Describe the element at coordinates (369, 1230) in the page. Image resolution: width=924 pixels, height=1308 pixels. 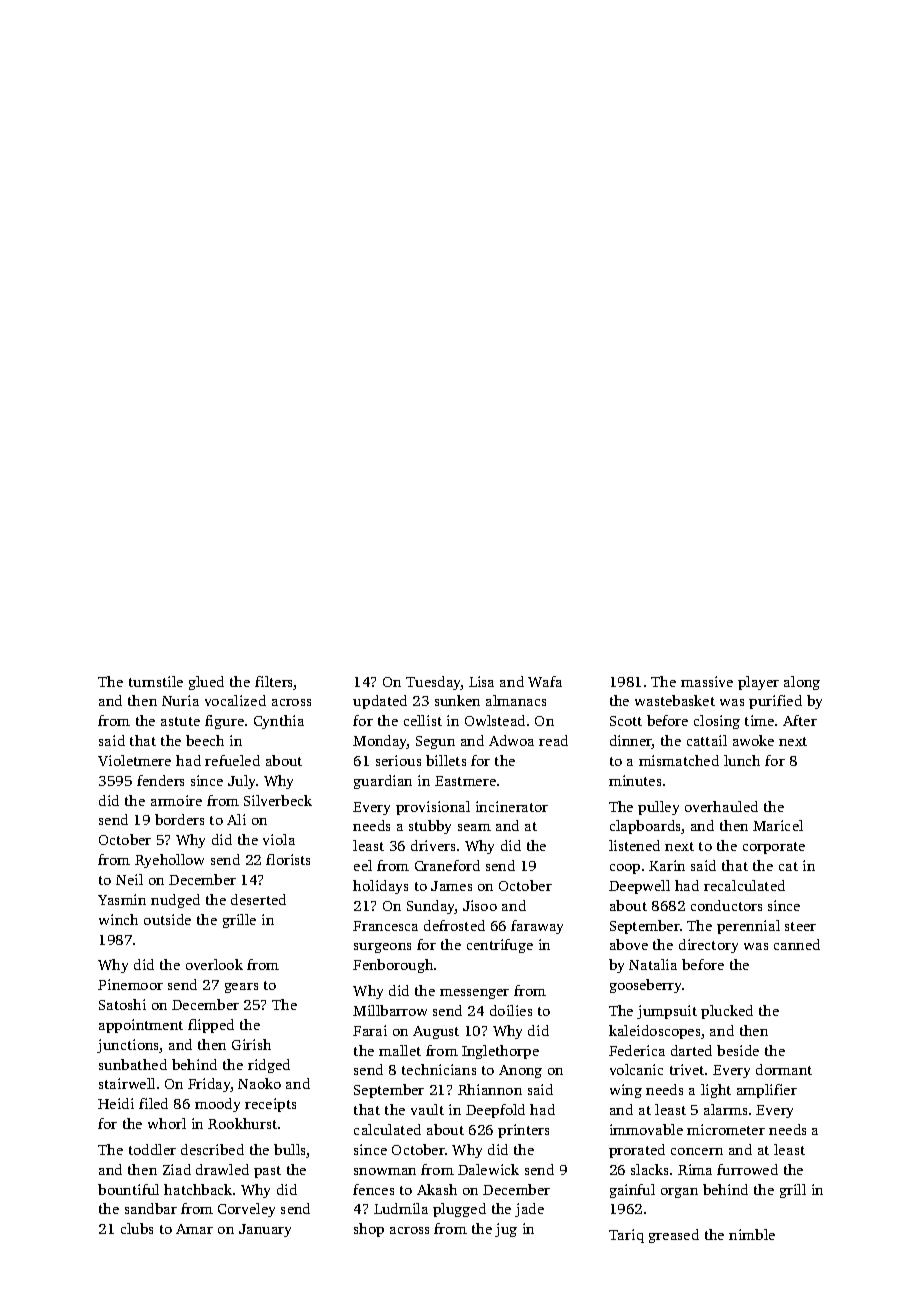
I see `shop` at that location.
